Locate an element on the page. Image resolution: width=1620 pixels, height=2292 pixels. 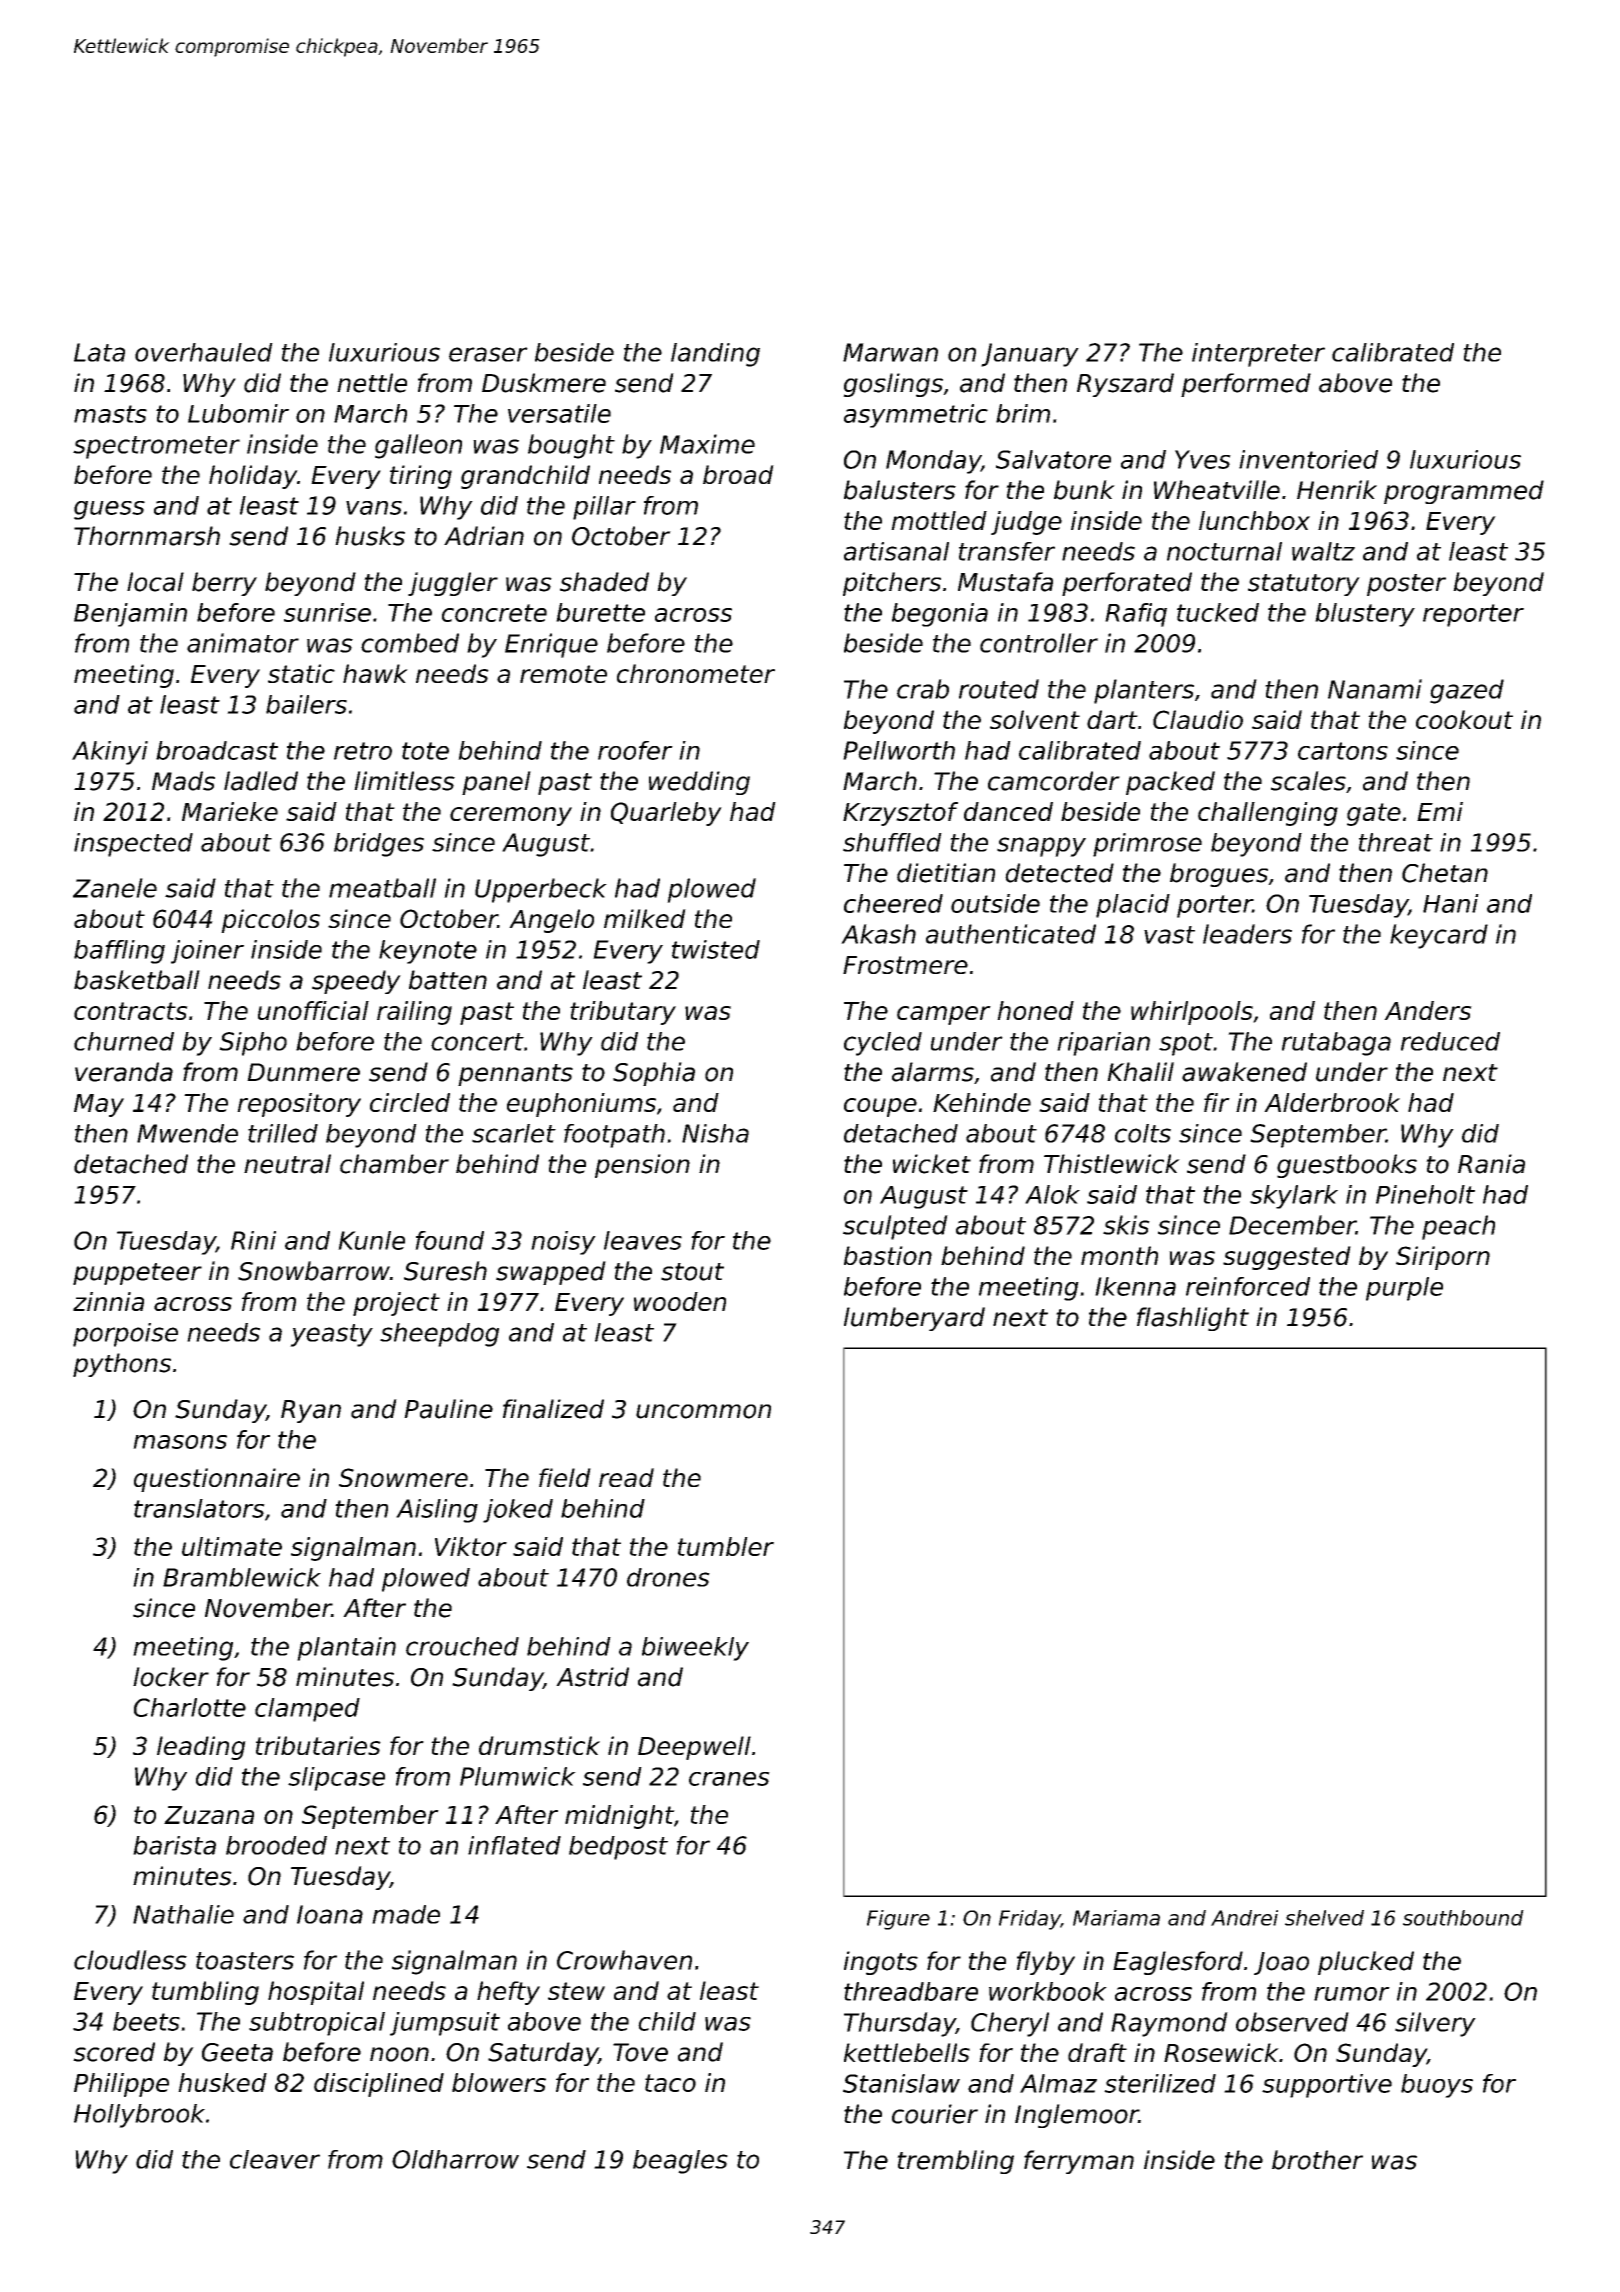
flashlight is located at coordinates (1193, 1319).
